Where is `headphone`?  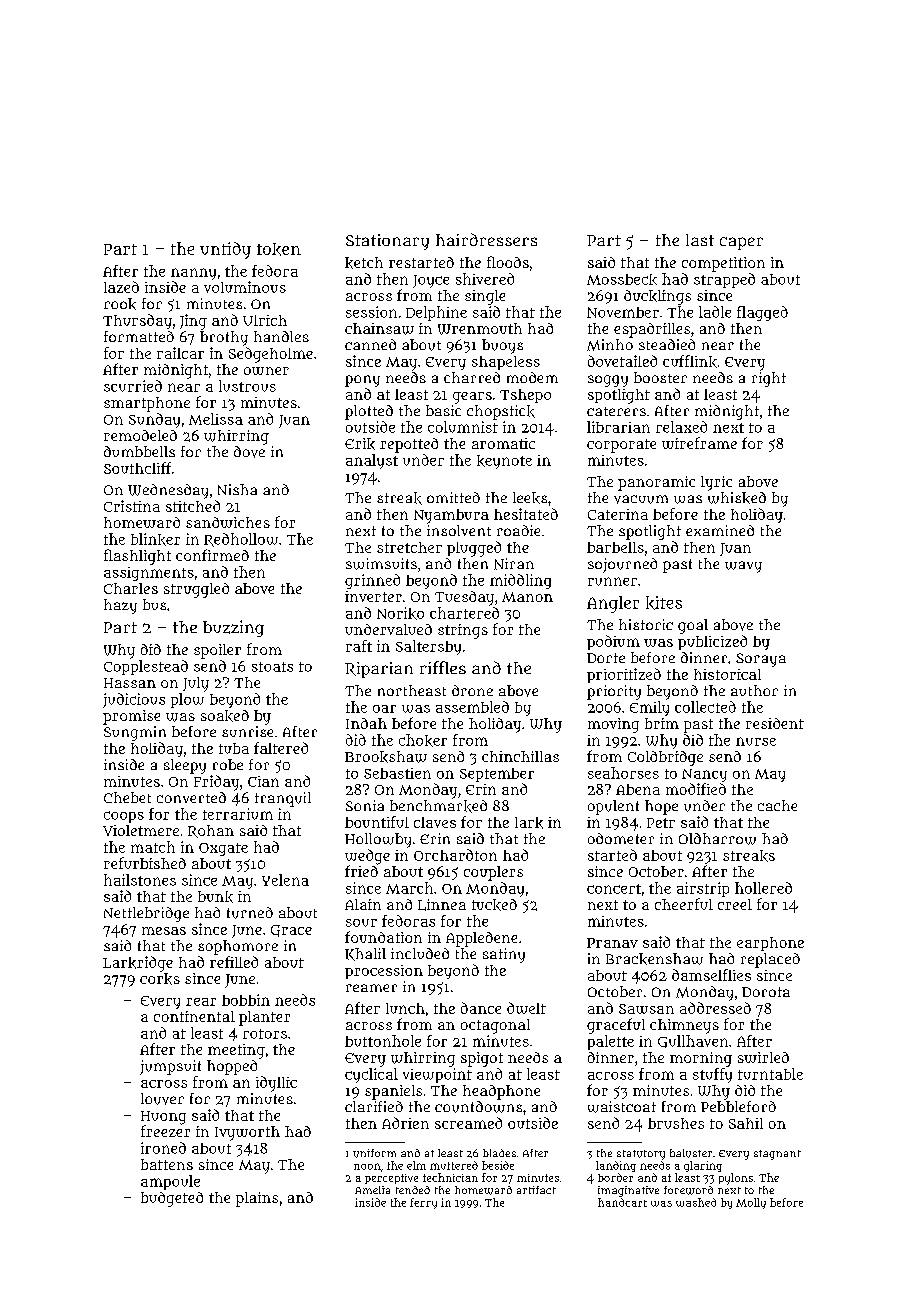
headphone is located at coordinates (501, 1092).
